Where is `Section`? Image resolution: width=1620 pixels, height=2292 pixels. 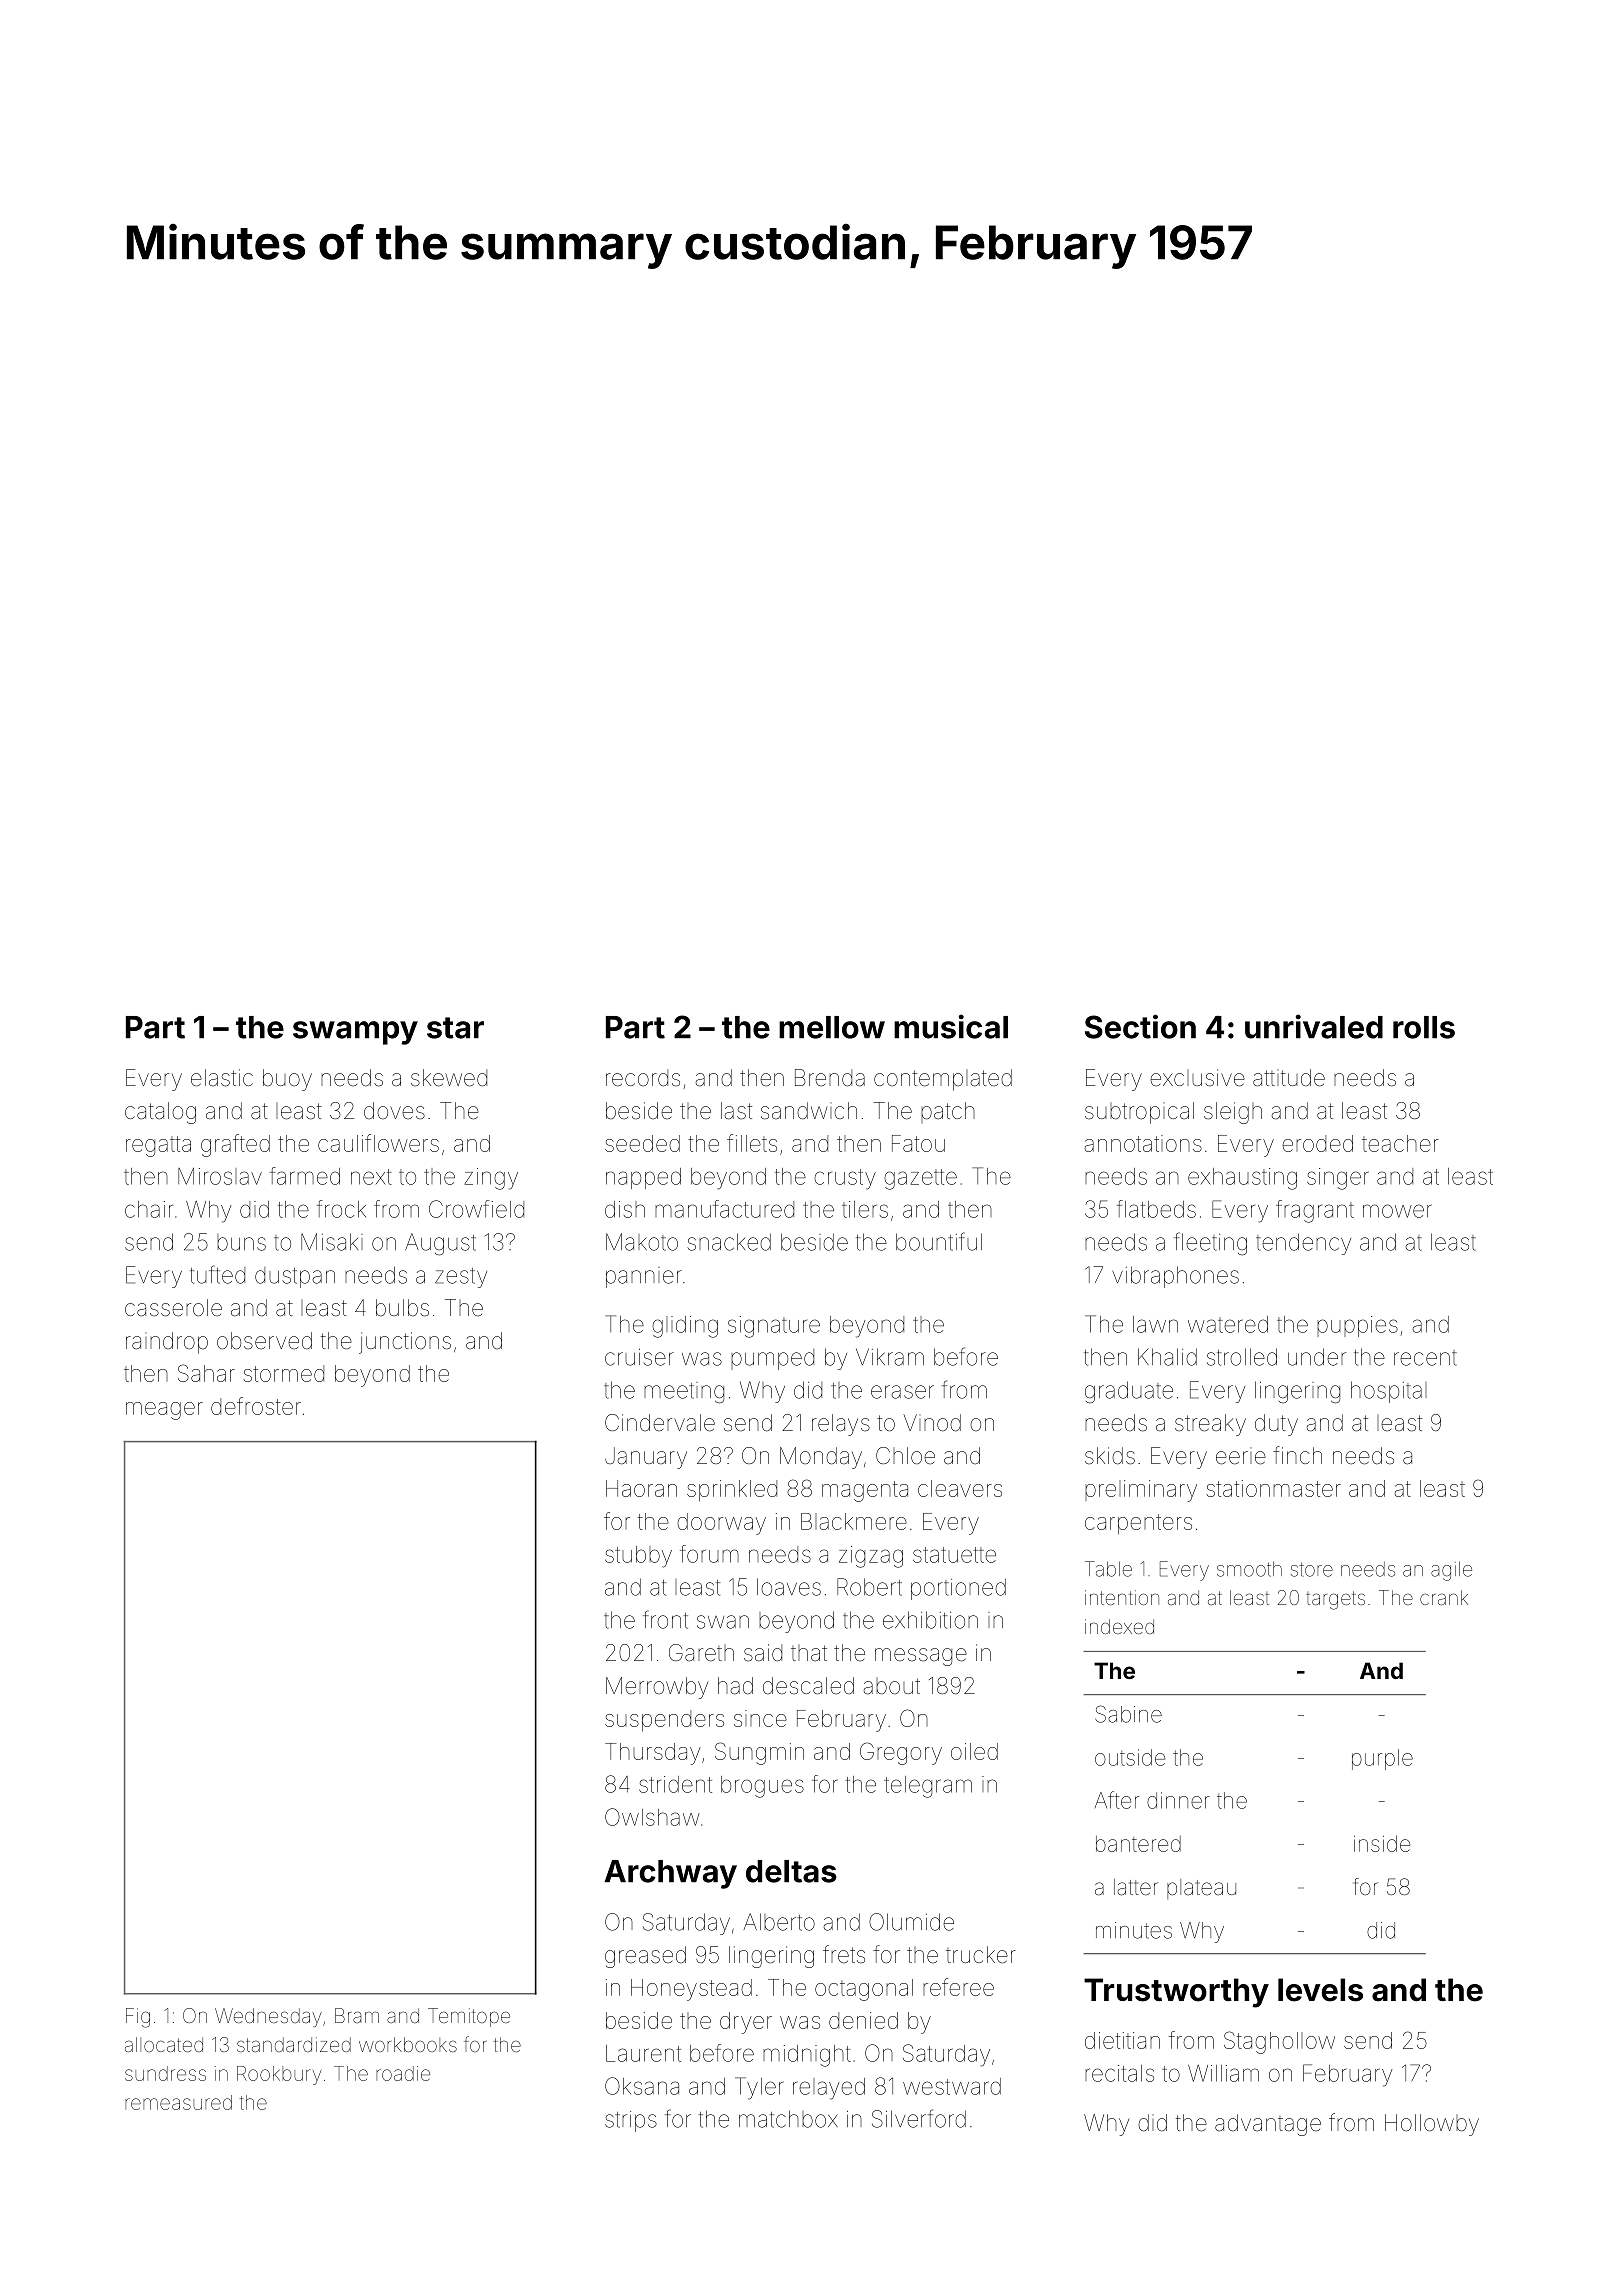
Section is located at coordinates (1140, 1026).
